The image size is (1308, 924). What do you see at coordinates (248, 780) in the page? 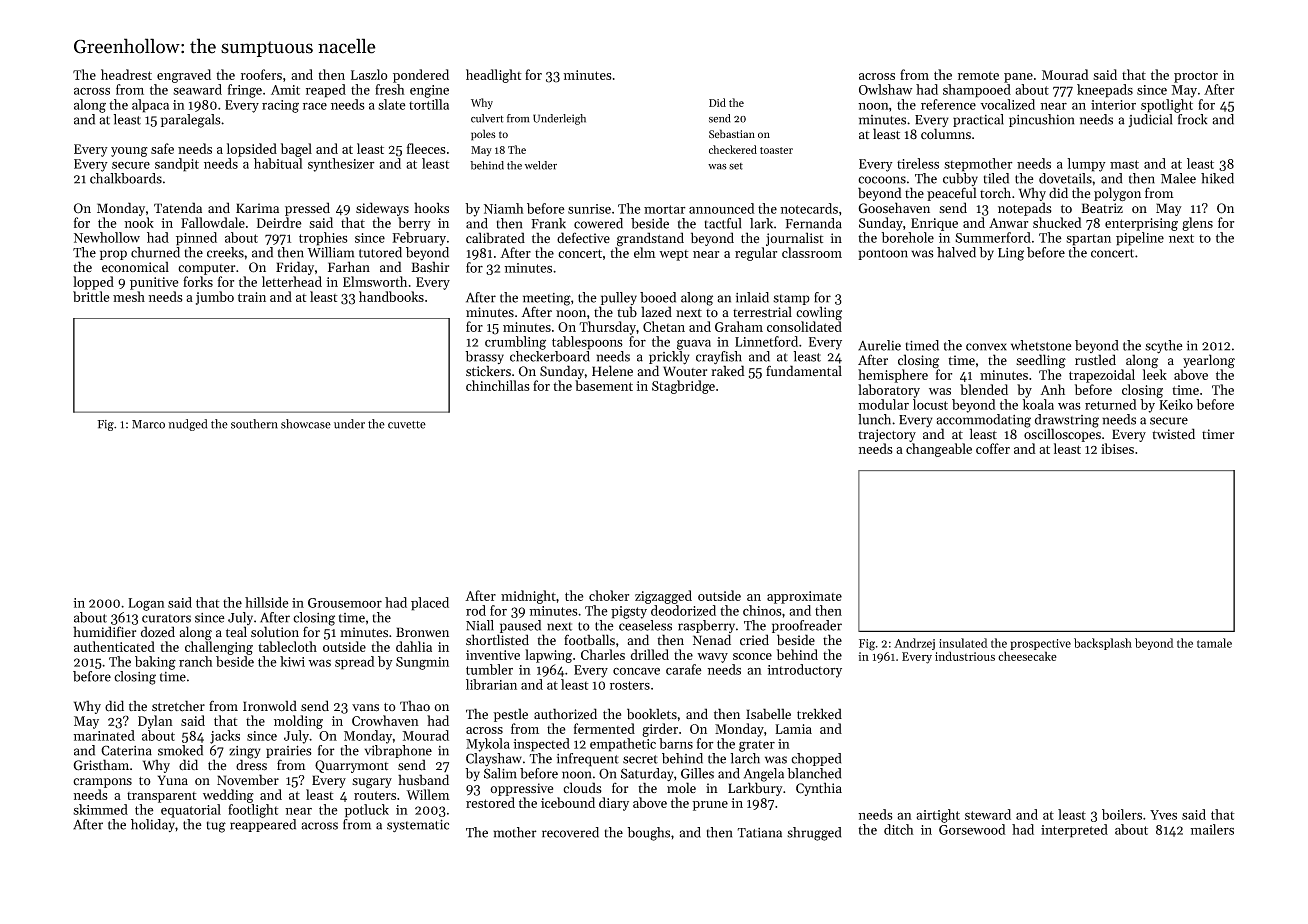
I see `November` at bounding box center [248, 780].
